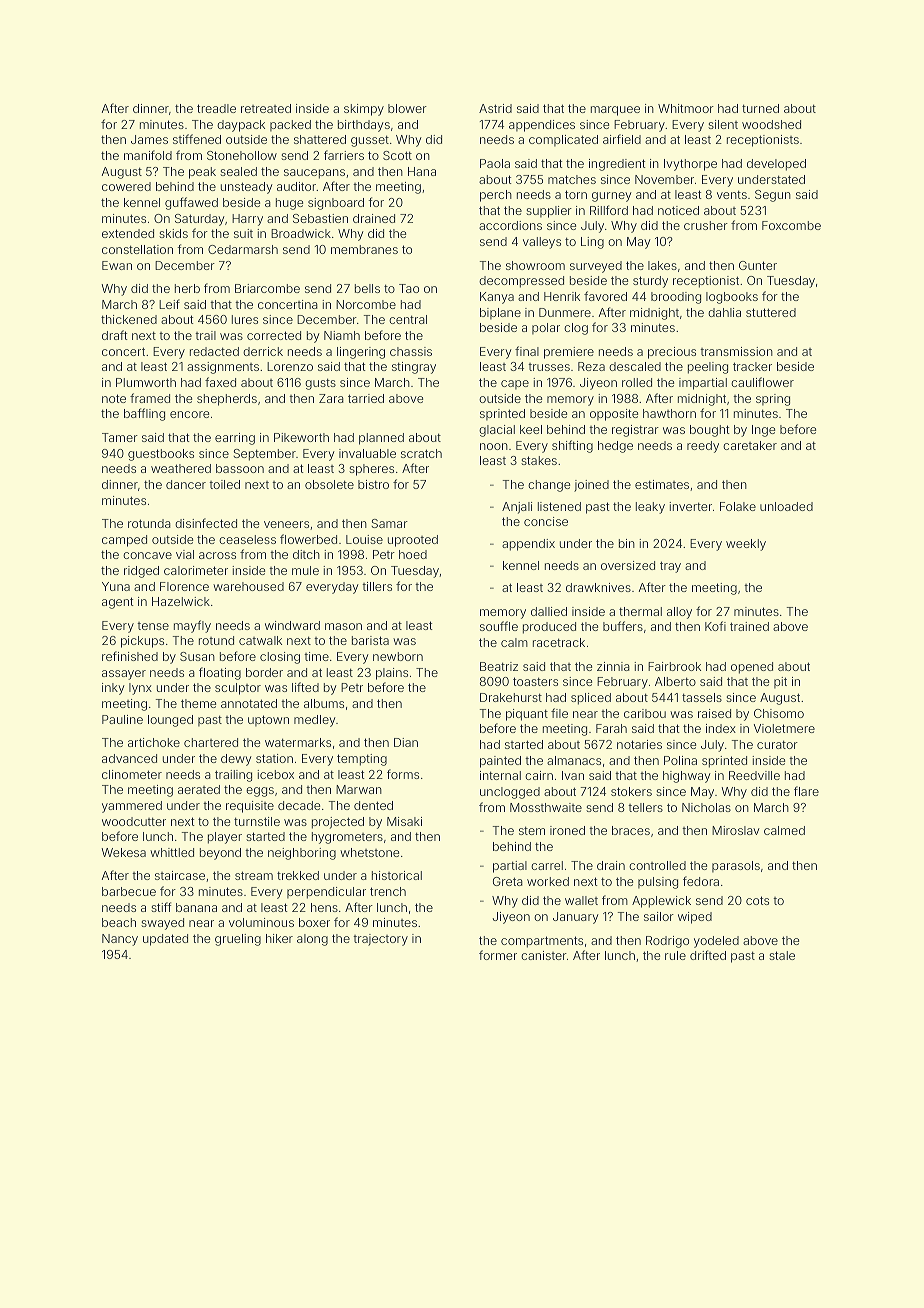  What do you see at coordinates (377, 586) in the document?
I see `tillers` at bounding box center [377, 586].
